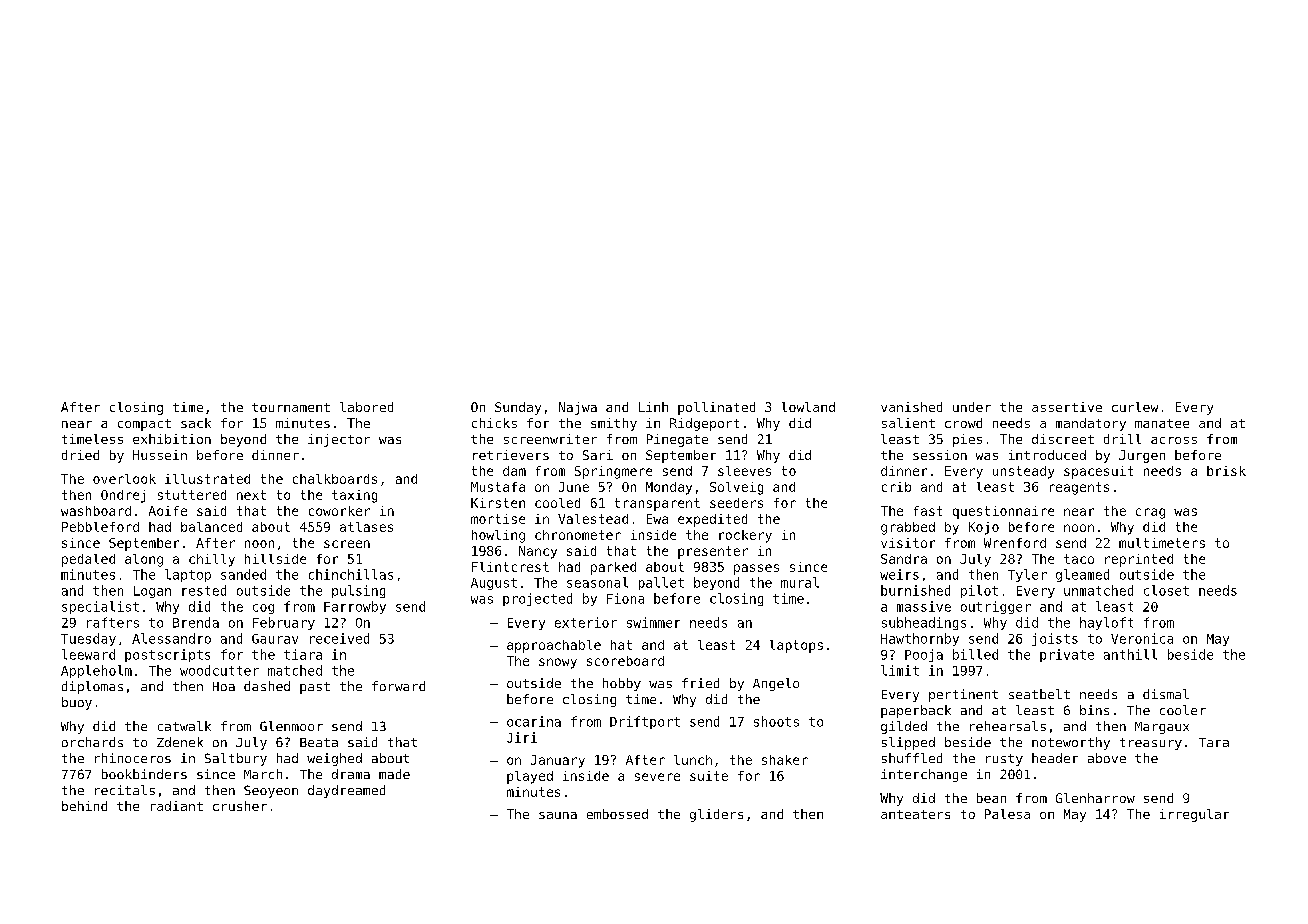  I want to click on compact, so click(144, 425).
